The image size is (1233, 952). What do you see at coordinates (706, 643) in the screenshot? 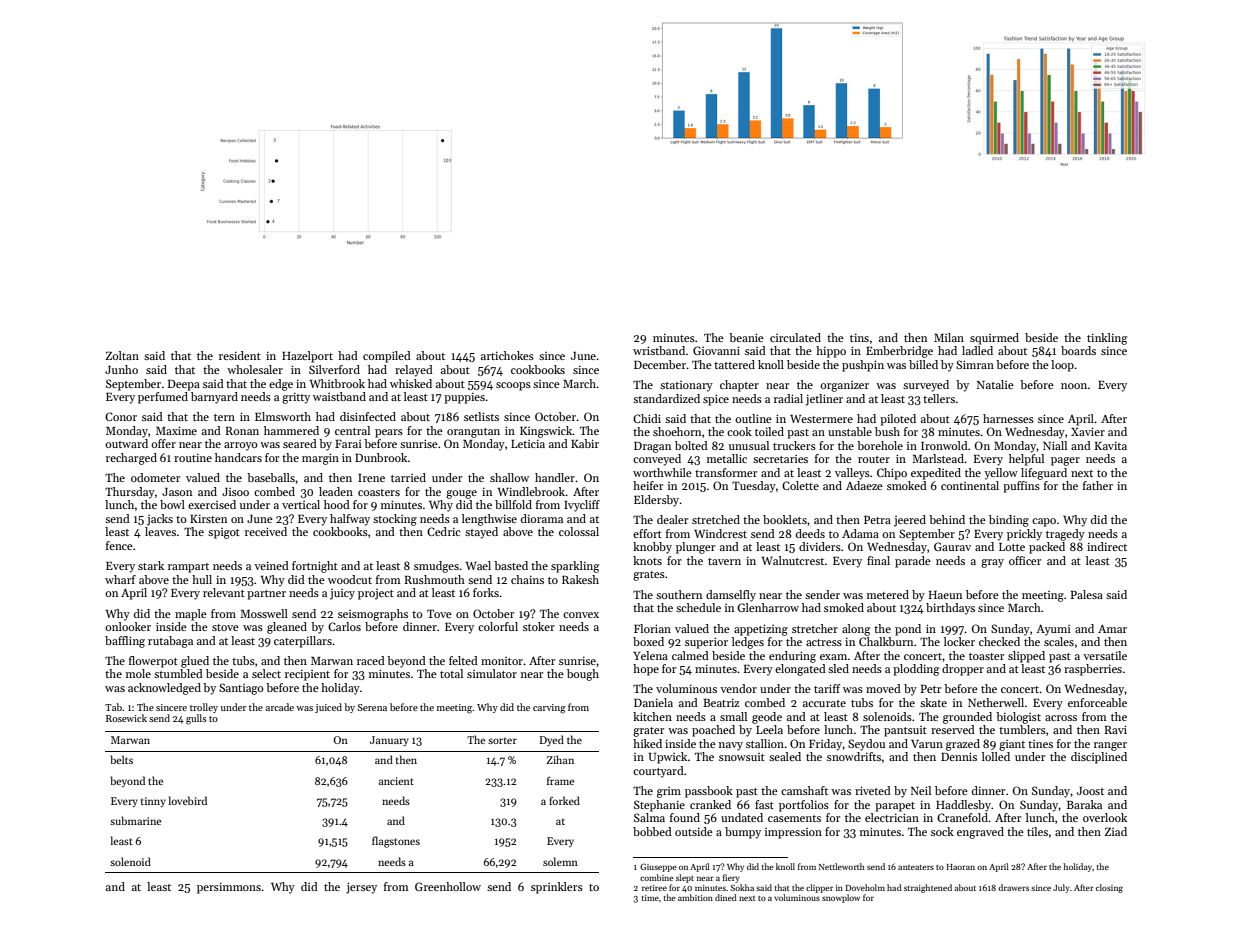
I see `superior` at bounding box center [706, 643].
